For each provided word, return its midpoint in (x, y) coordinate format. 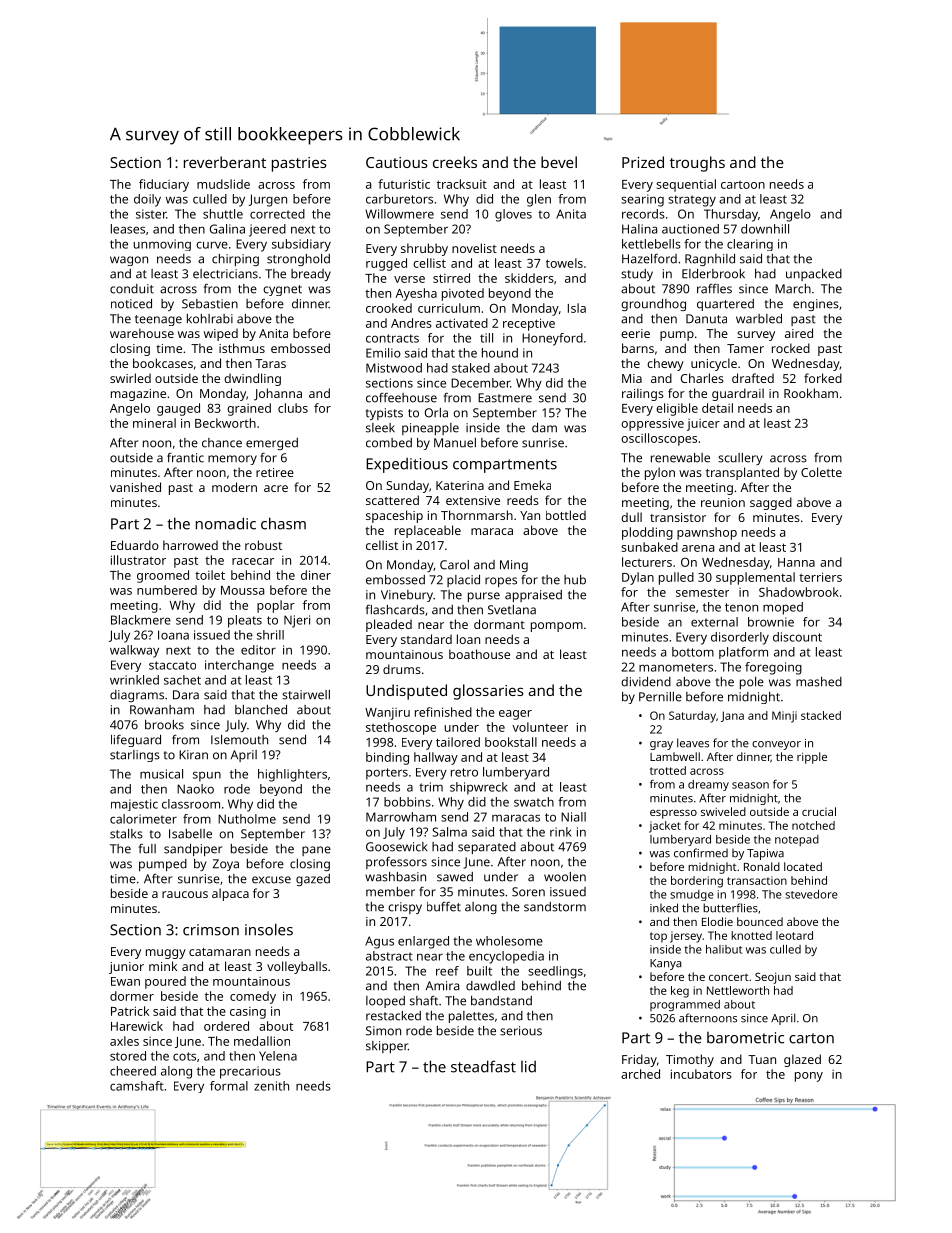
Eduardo (135, 545)
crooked (389, 308)
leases (128, 229)
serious (521, 1031)
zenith (271, 1086)
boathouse (479, 654)
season (750, 785)
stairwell (306, 695)
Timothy (690, 1060)
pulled (676, 578)
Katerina (460, 485)
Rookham (811, 393)
